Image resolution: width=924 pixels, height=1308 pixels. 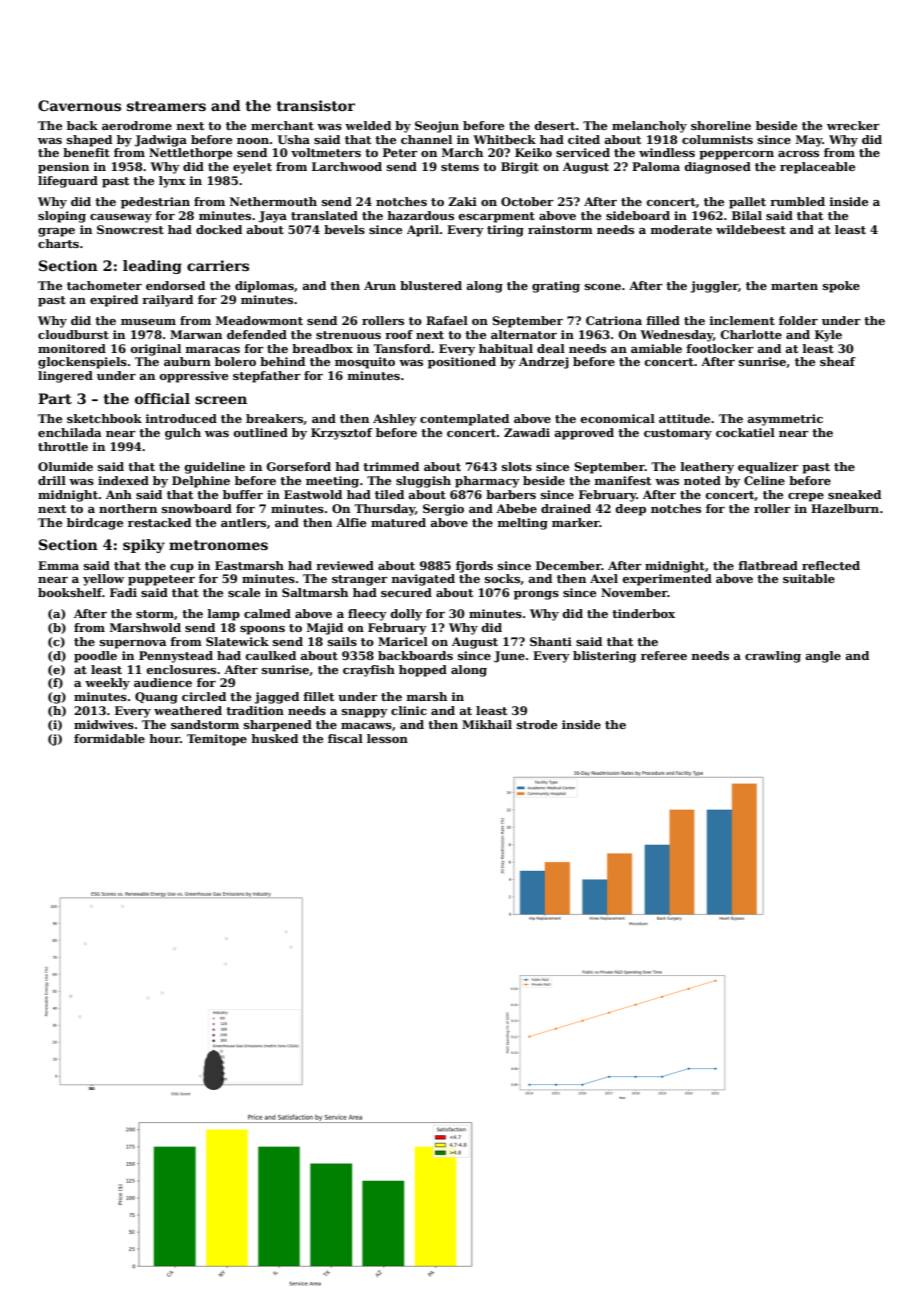 What do you see at coordinates (398, 522) in the image?
I see `matured` at bounding box center [398, 522].
